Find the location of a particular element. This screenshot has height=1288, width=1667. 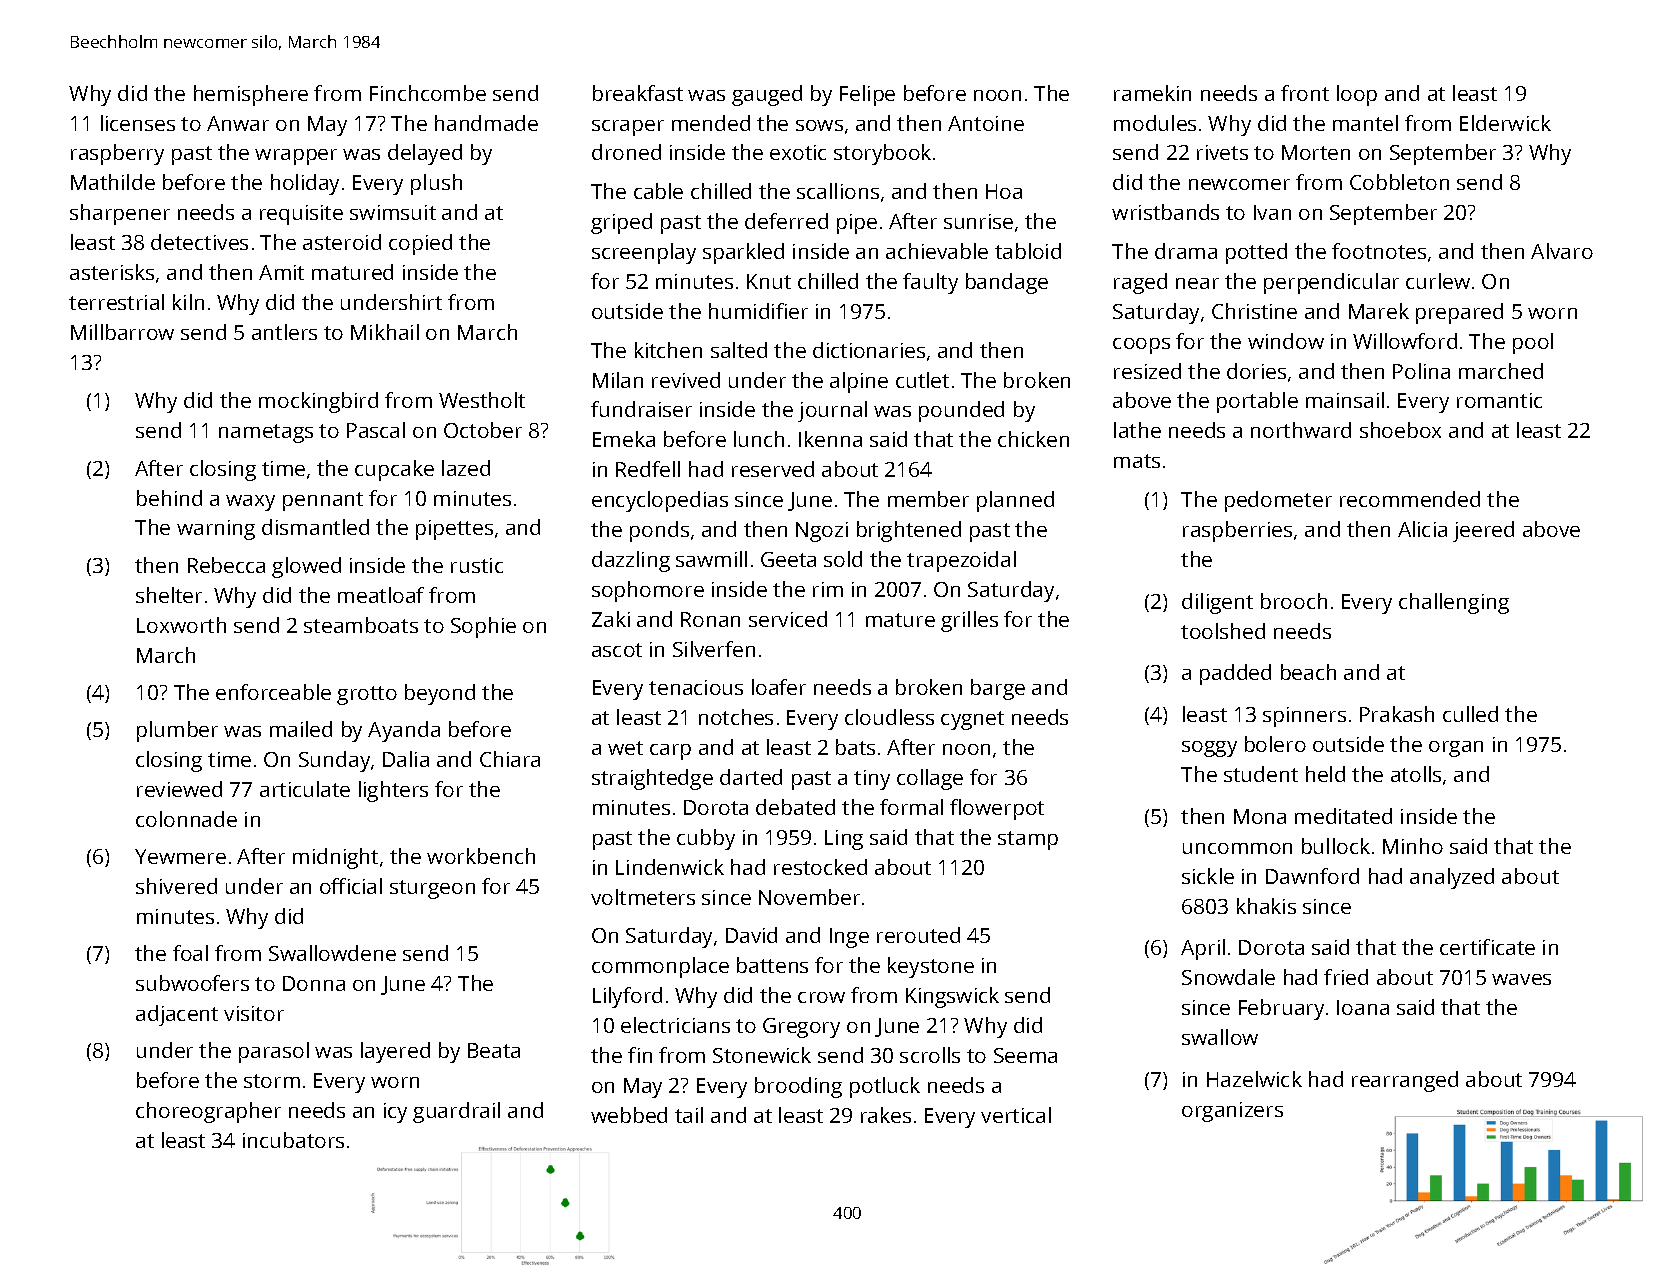

Geeta is located at coordinates (788, 559).
